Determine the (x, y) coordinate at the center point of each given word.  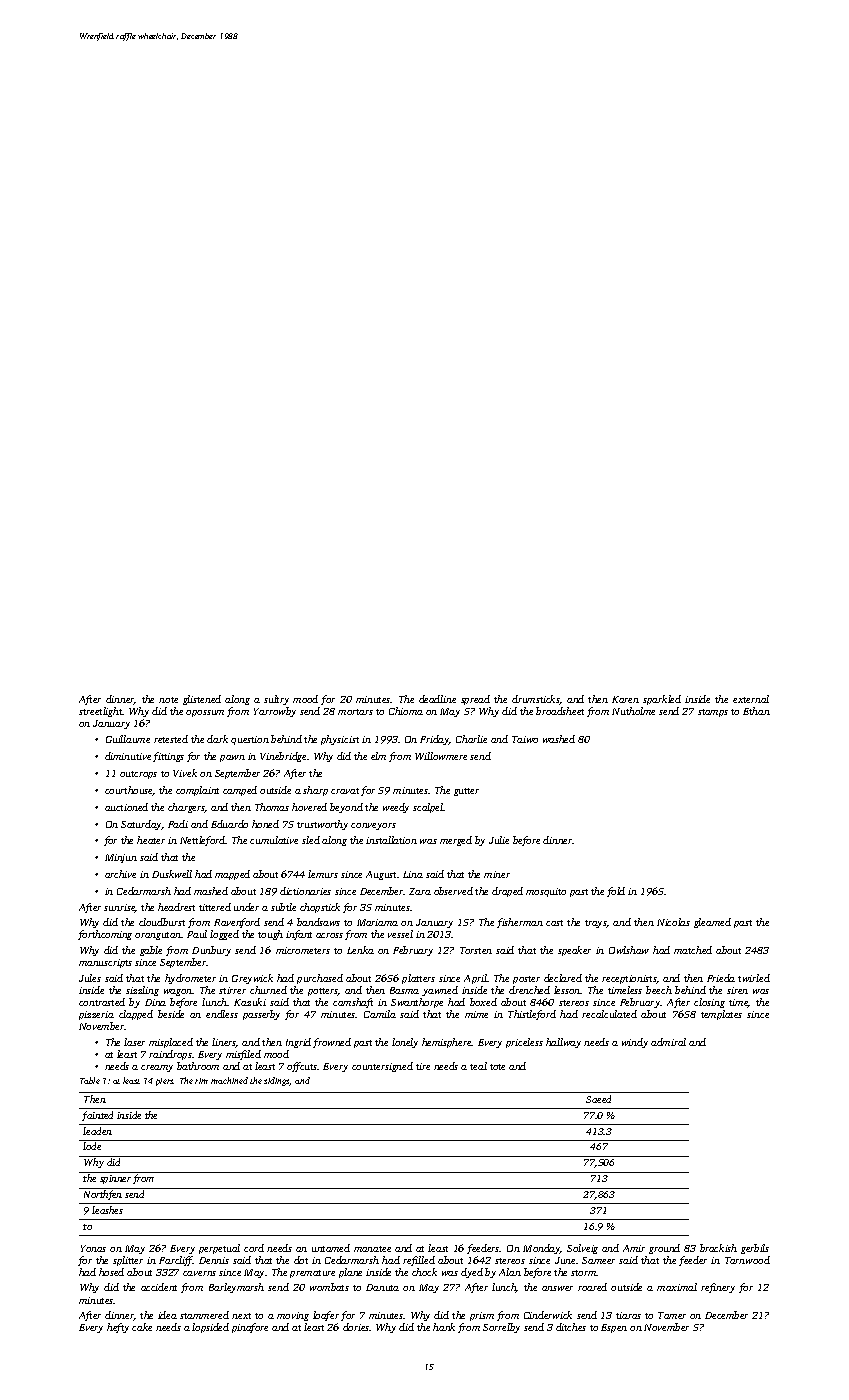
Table (90, 1080)
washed (559, 739)
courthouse (129, 791)
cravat (345, 791)
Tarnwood (747, 1260)
